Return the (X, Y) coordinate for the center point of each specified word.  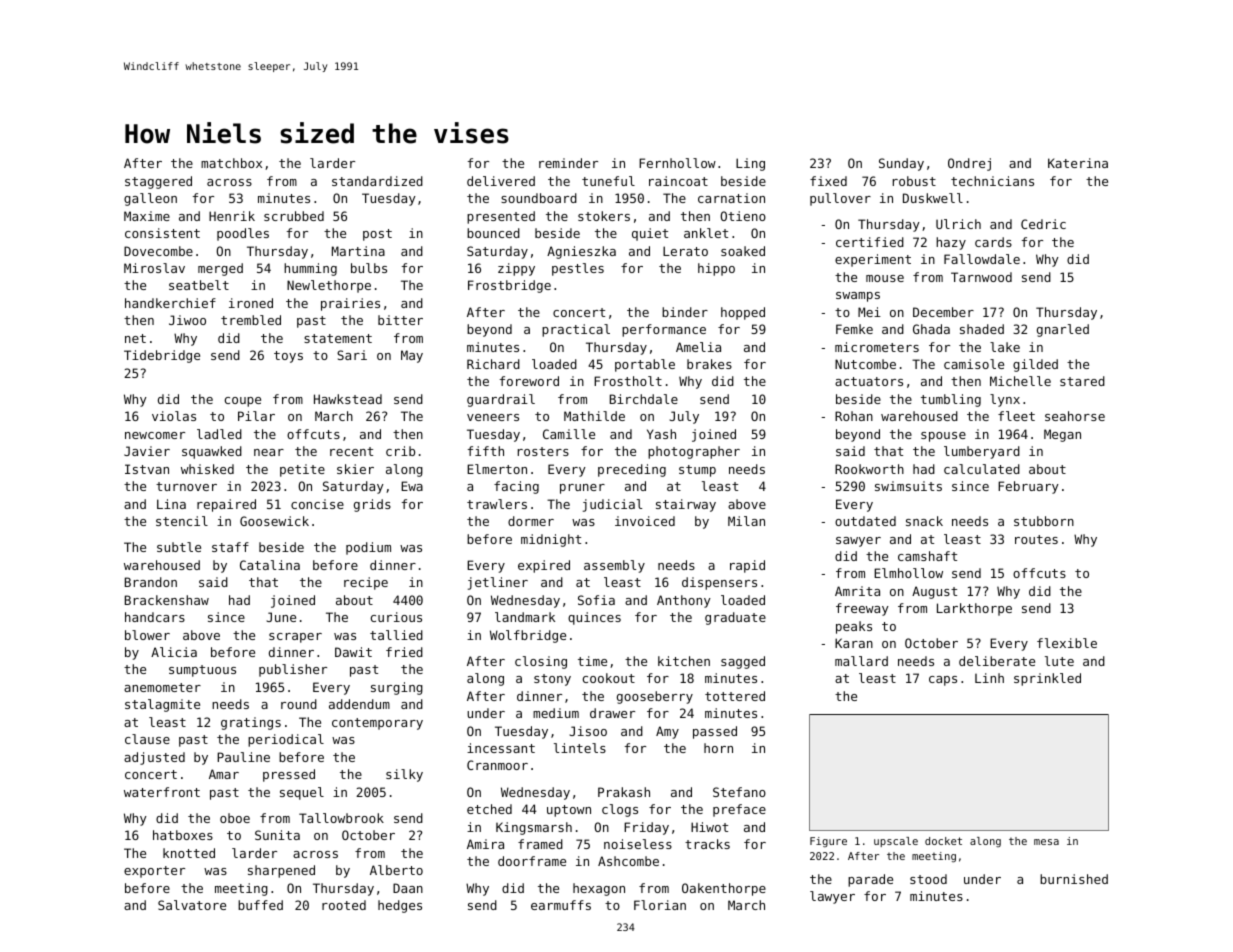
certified (870, 242)
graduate (735, 618)
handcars (155, 617)
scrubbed (294, 216)
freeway (862, 609)
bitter (400, 320)
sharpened (281, 871)
